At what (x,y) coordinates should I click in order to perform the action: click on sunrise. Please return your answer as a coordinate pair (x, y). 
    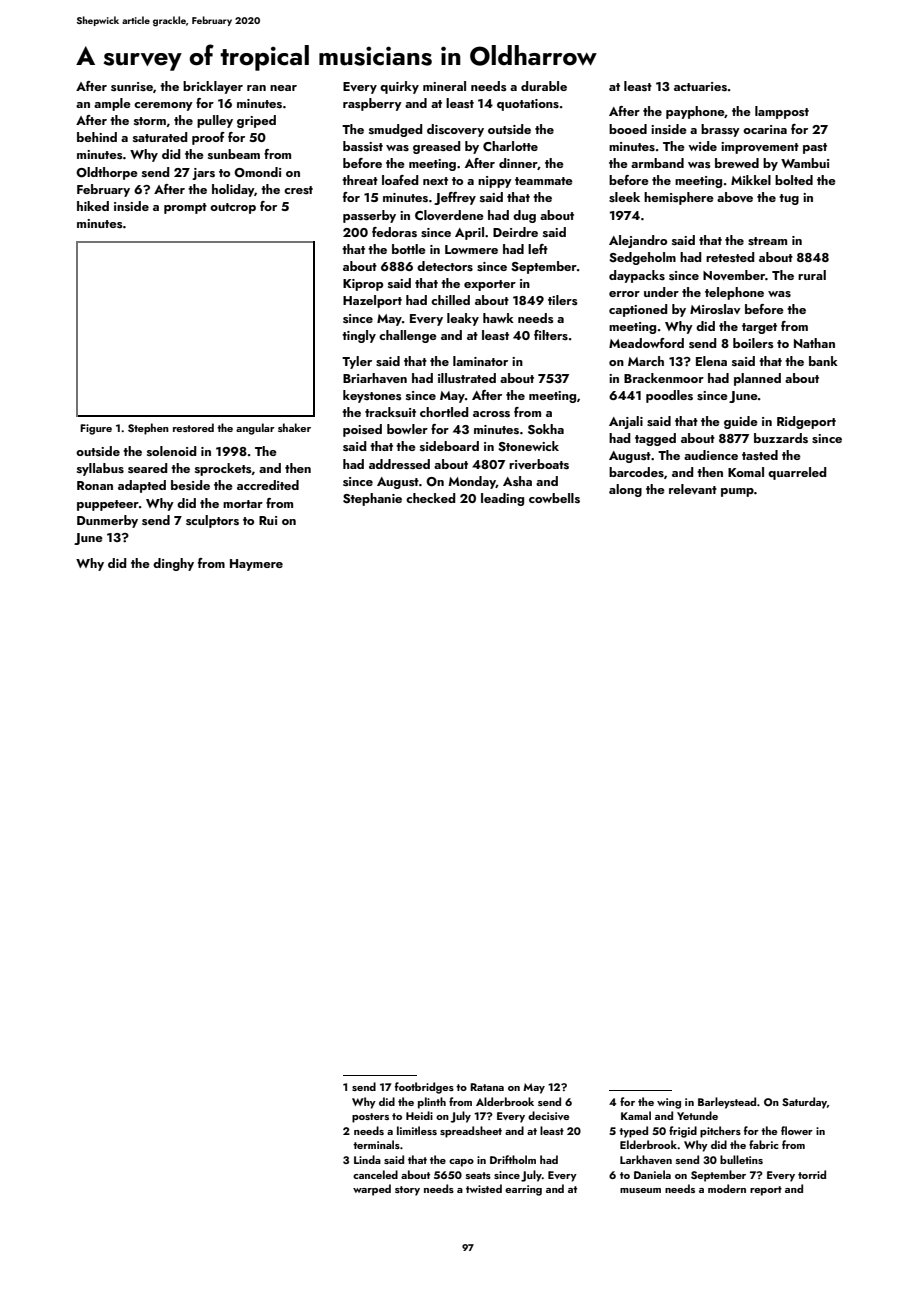
    Looking at the image, I should click on (132, 86).
